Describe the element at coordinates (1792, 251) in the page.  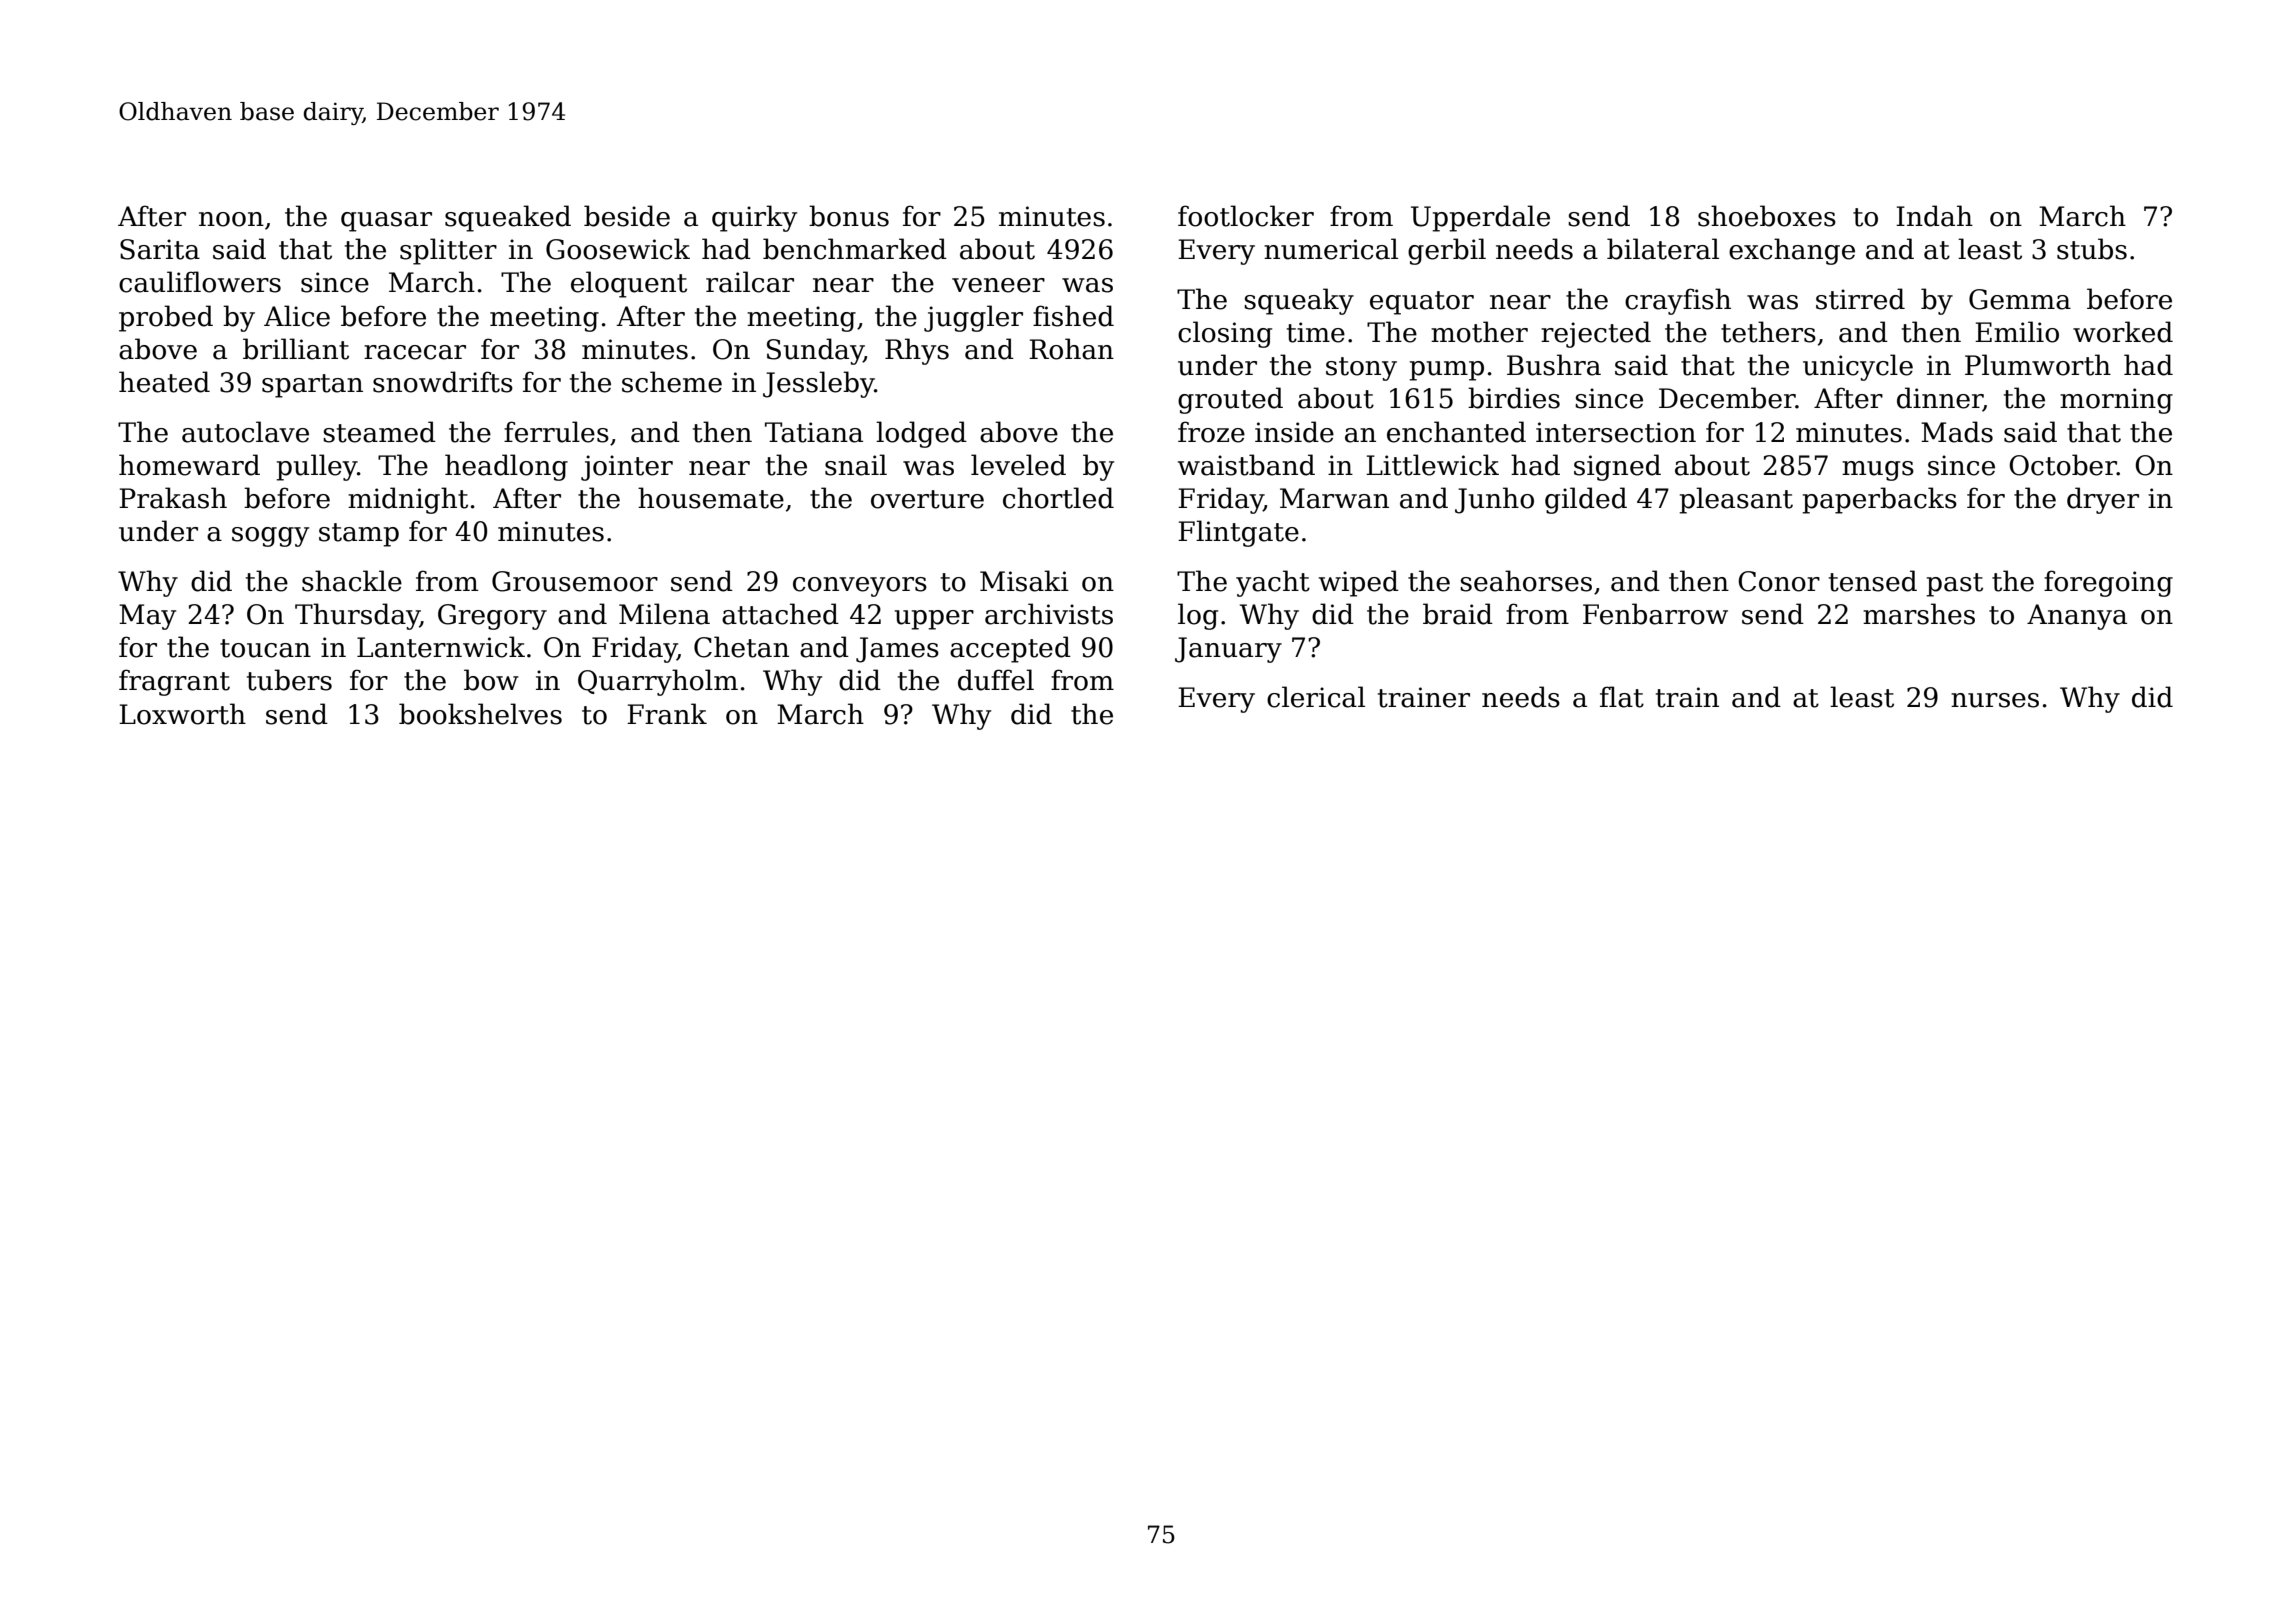
I see `exchange` at that location.
